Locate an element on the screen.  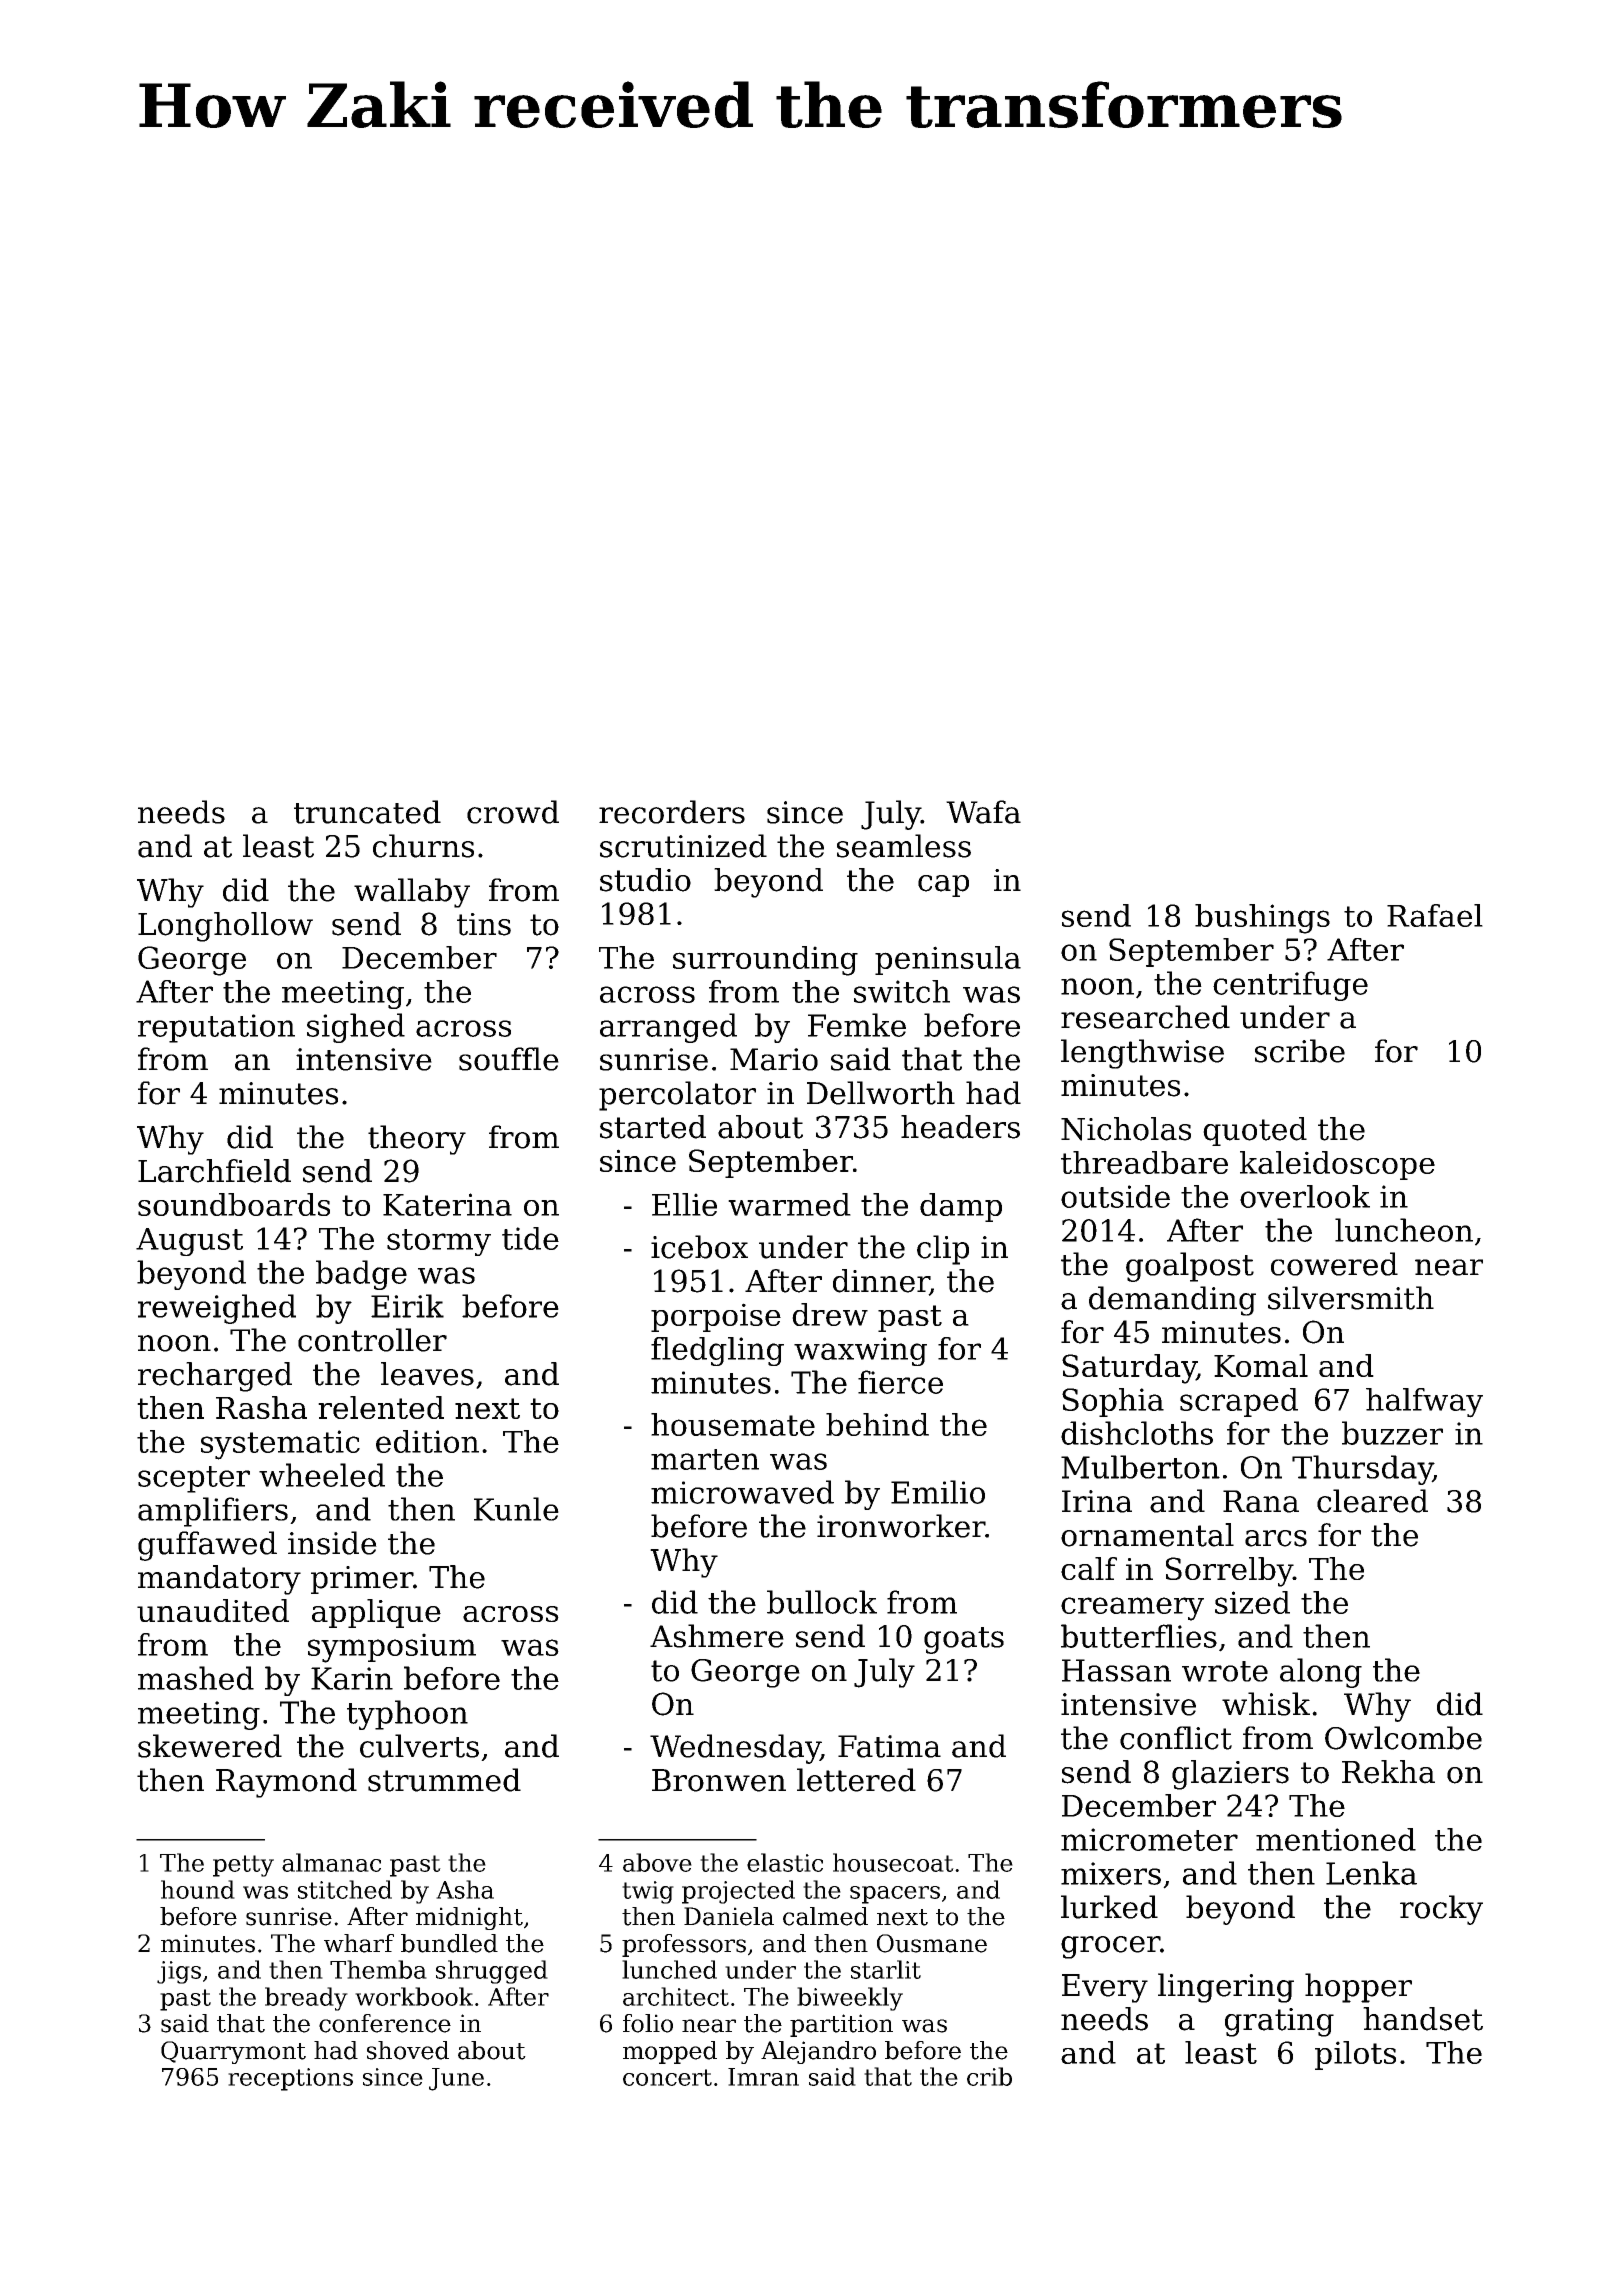
June is located at coordinates (456, 2079).
